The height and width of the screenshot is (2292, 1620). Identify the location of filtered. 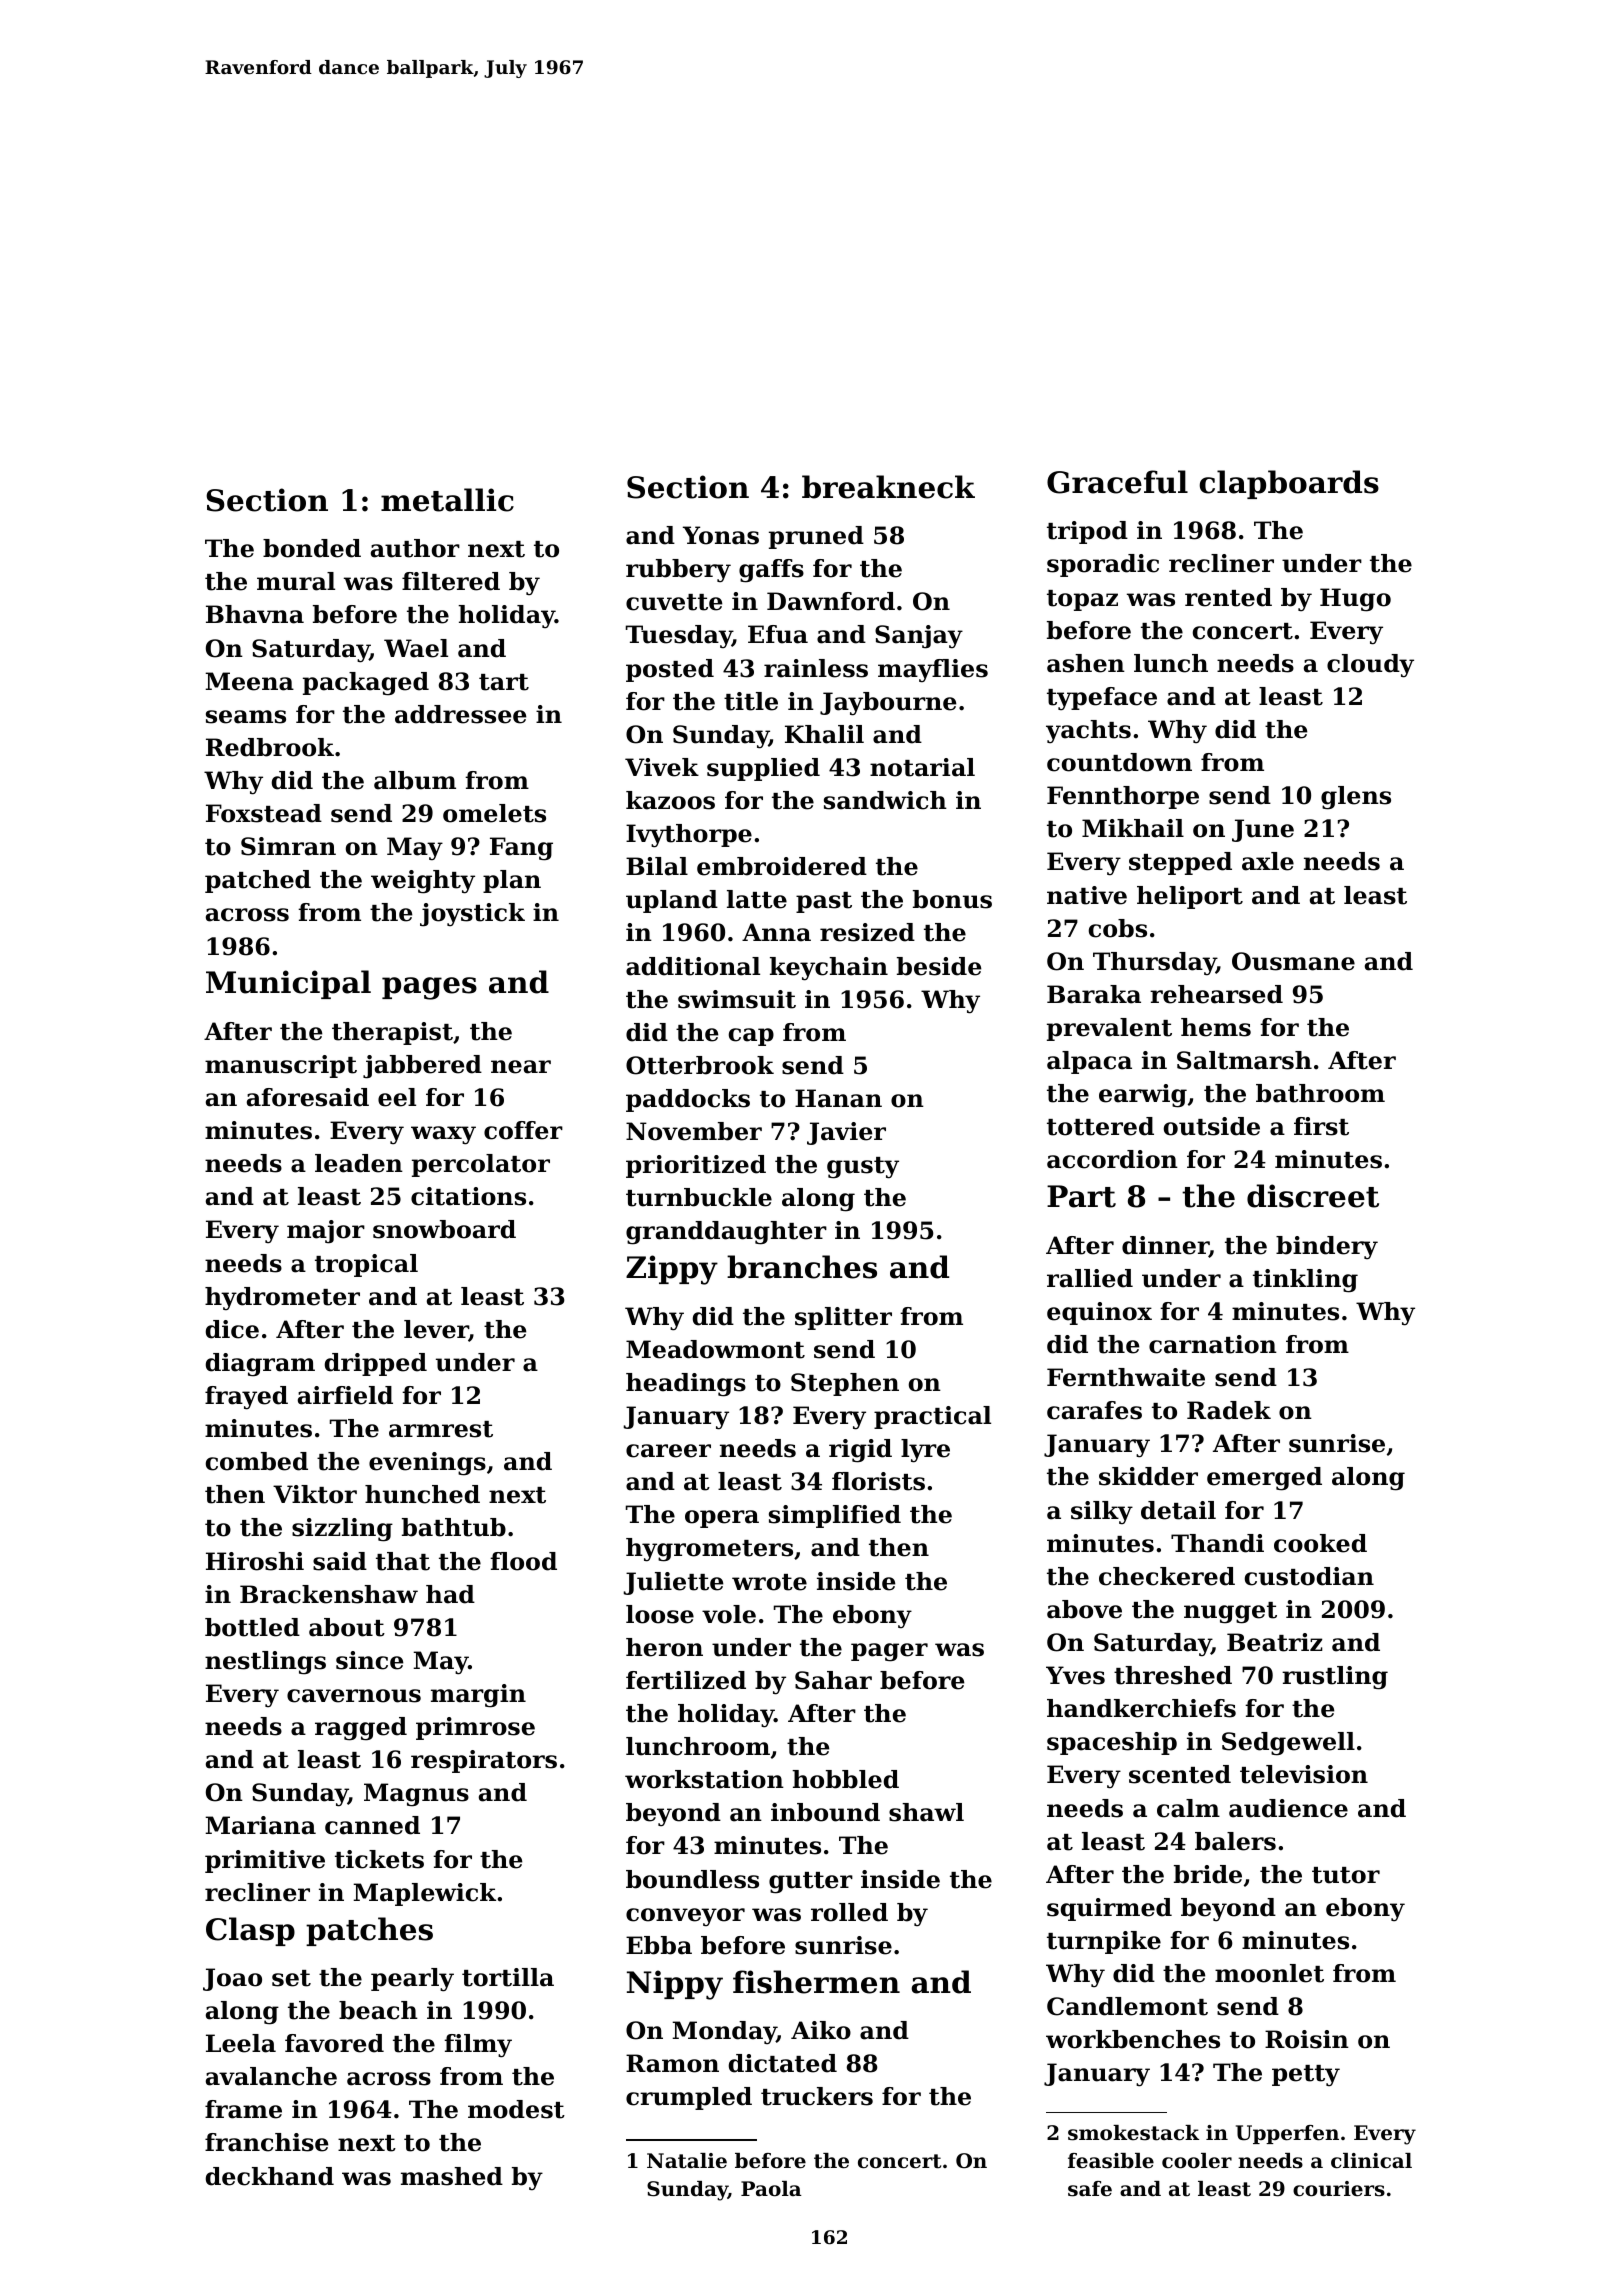
(451, 581).
